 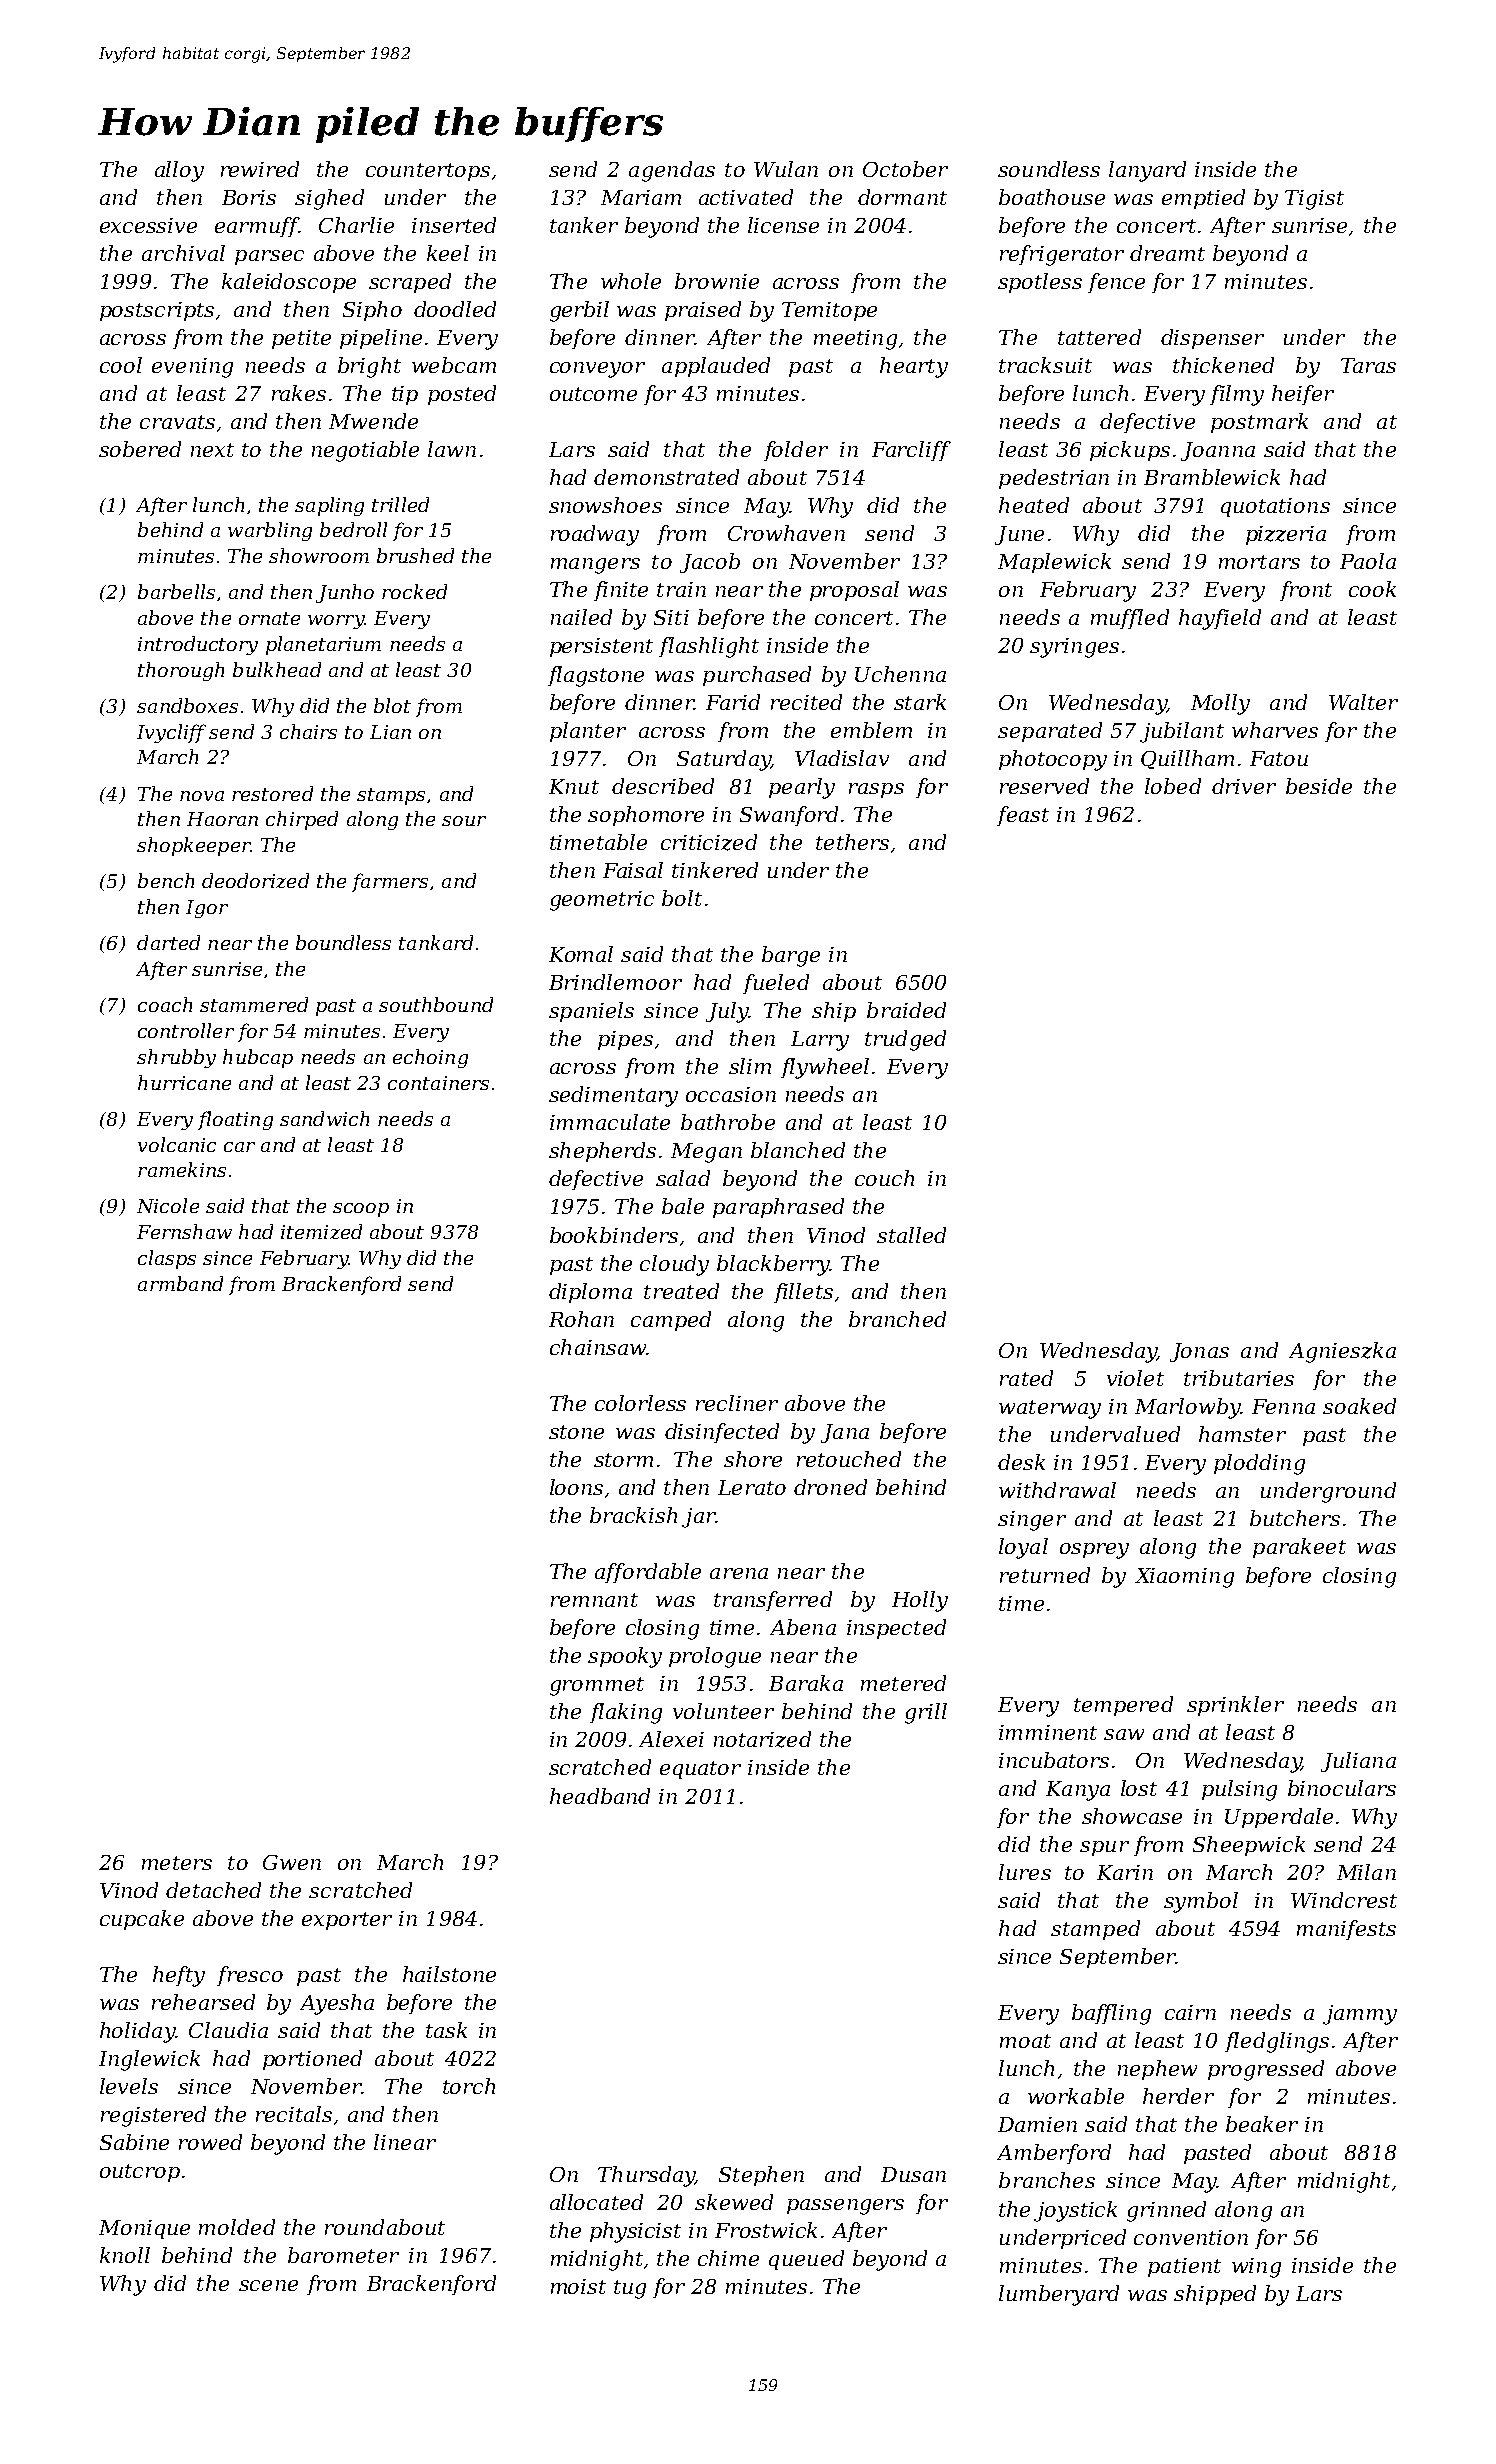 I want to click on armband, so click(x=180, y=1283).
